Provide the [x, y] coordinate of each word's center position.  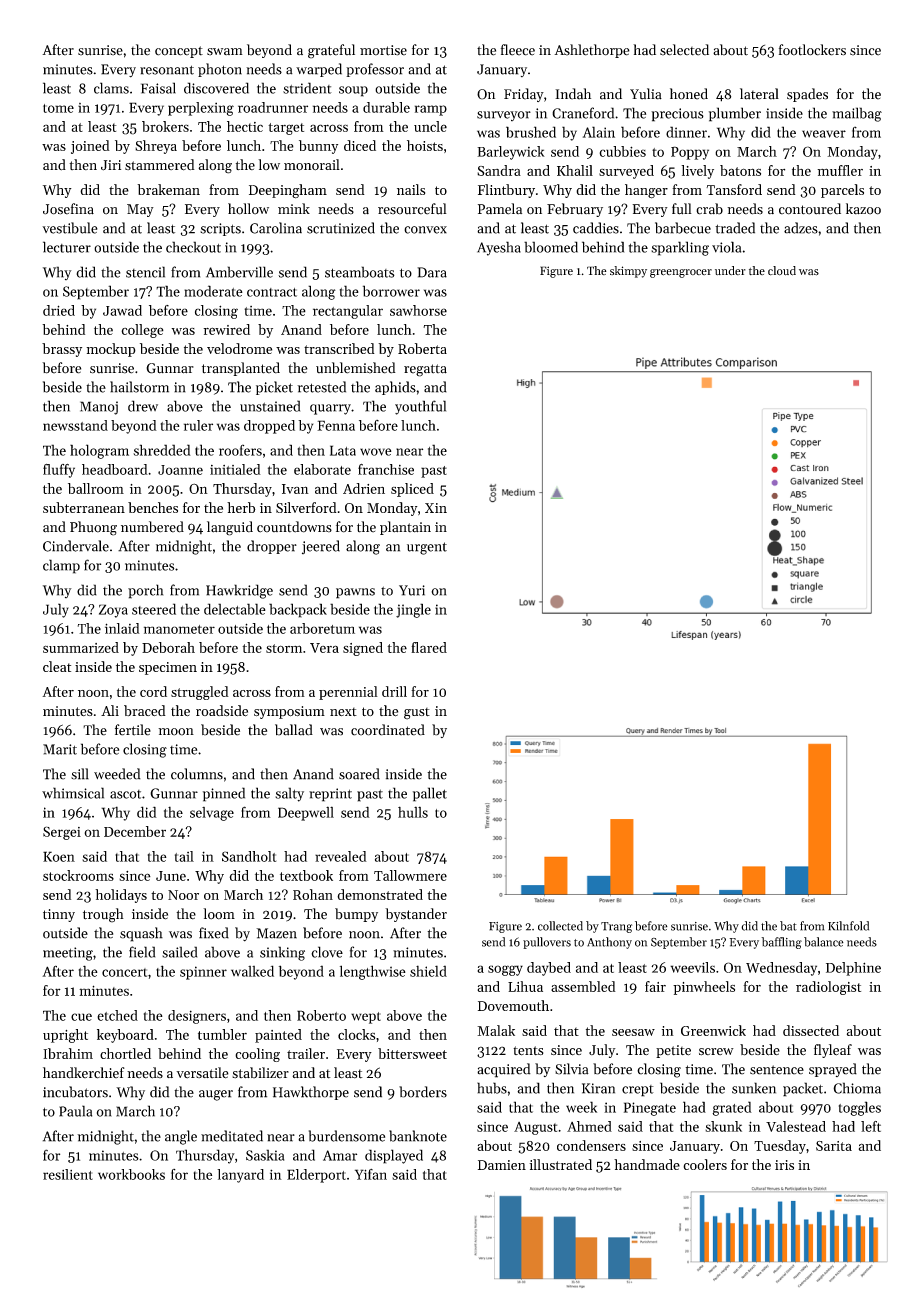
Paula [75, 1111]
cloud [782, 271]
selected [684, 50]
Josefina [68, 209]
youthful [420, 407]
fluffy [59, 471]
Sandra [499, 170]
